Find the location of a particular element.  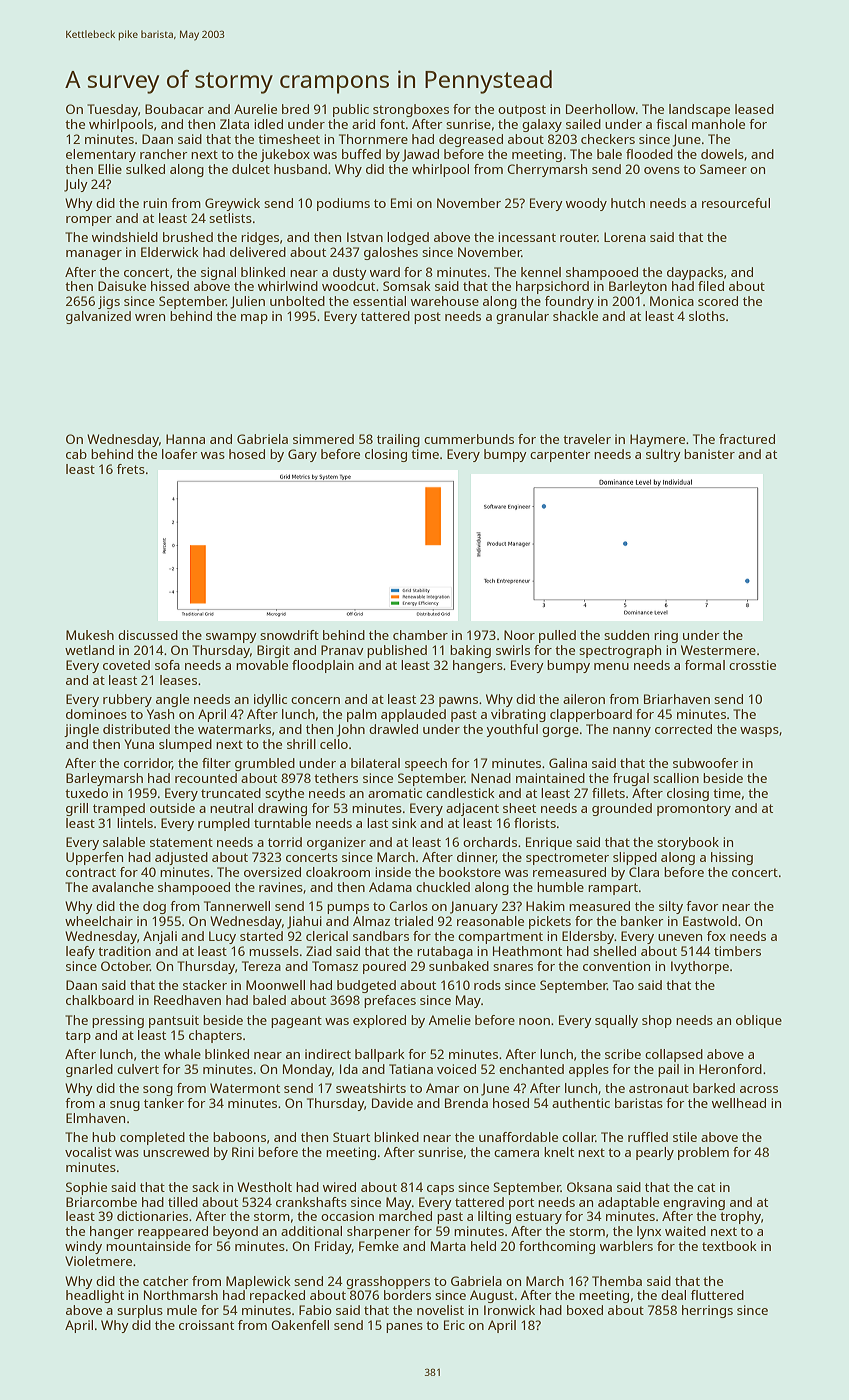

sudden is located at coordinates (626, 635).
